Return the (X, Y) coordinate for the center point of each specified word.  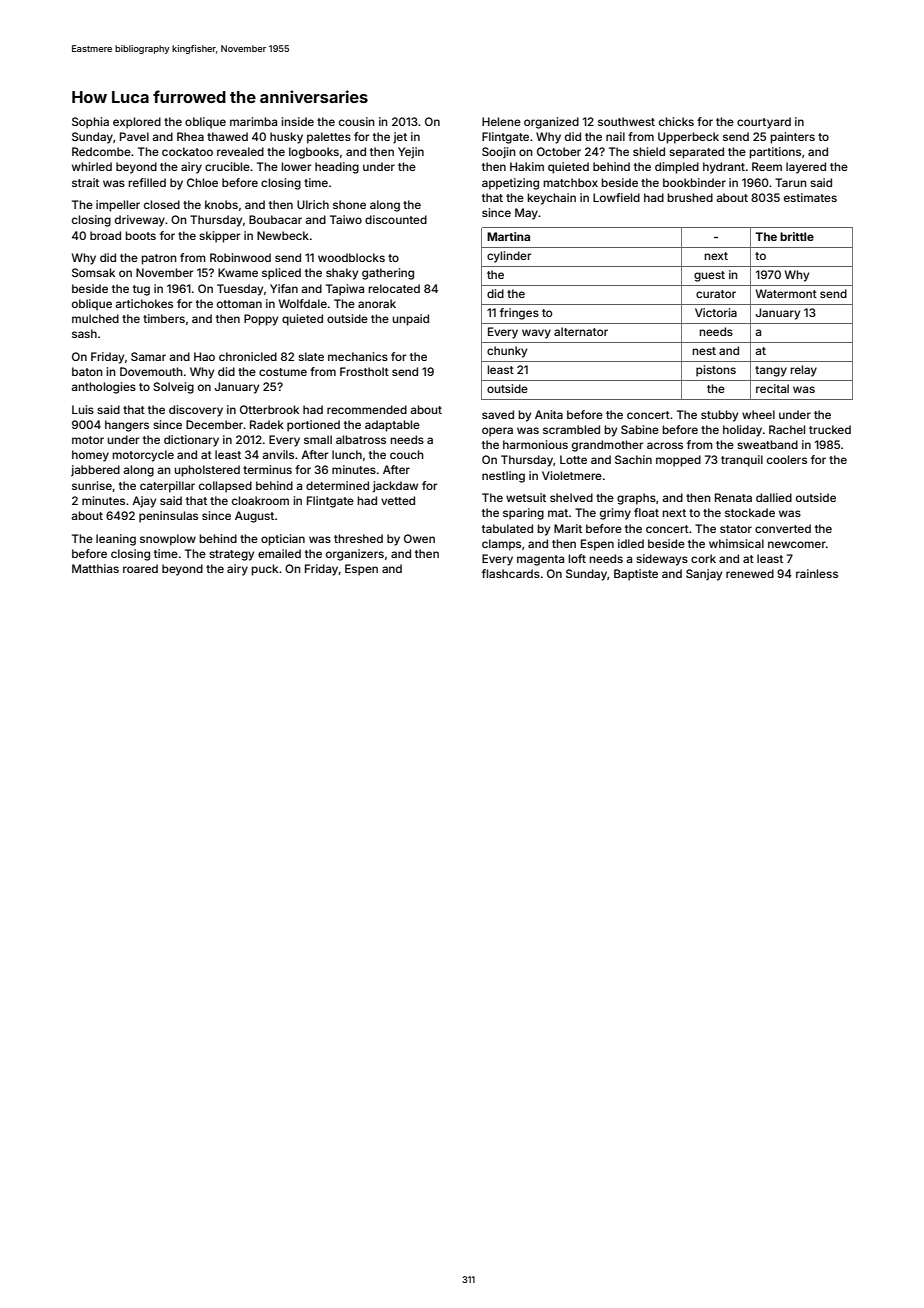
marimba (253, 121)
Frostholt (364, 371)
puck (264, 570)
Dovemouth (151, 371)
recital (772, 388)
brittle (797, 236)
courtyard (764, 123)
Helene (501, 121)
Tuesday (240, 290)
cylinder (509, 257)
